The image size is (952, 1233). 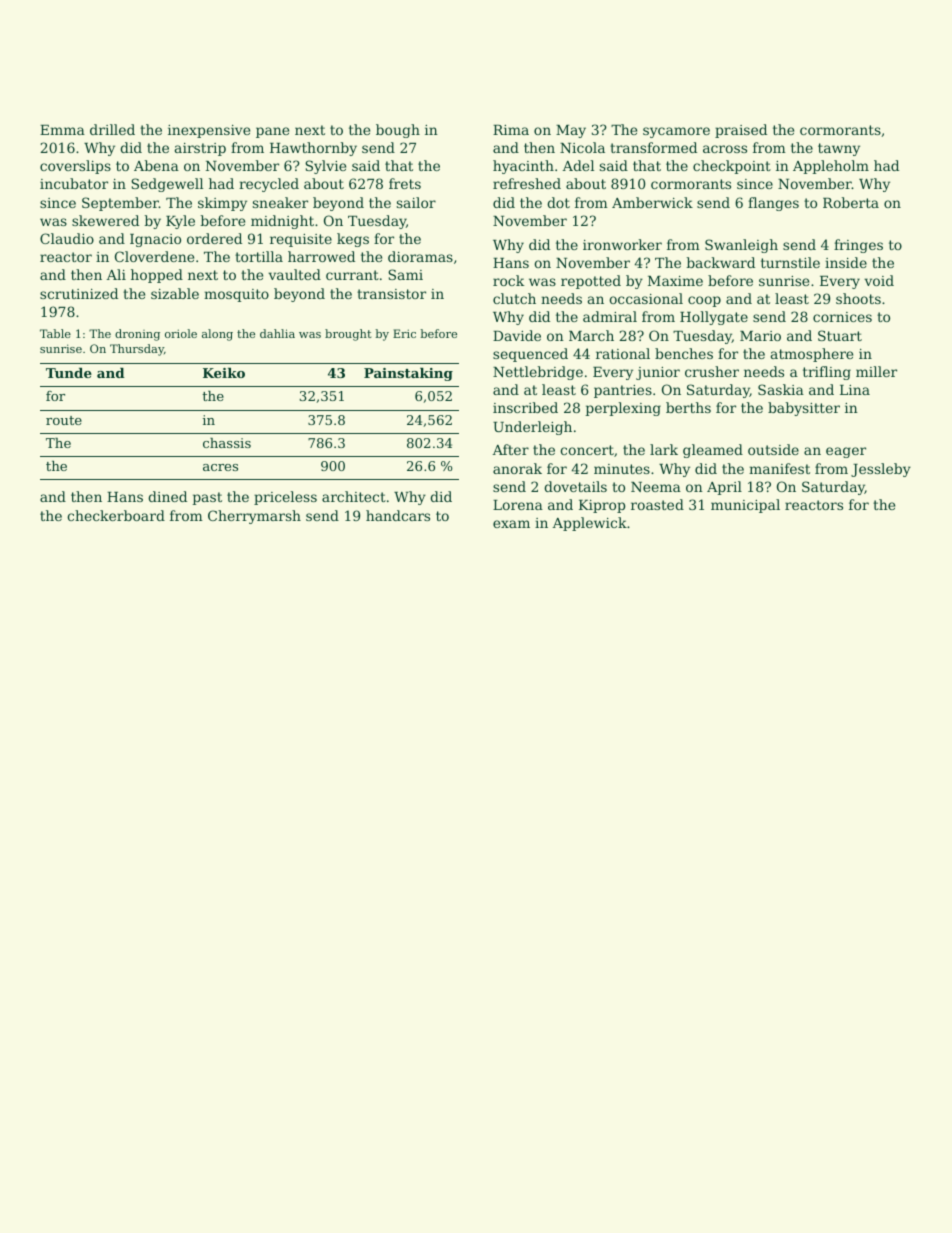 I want to click on perplexing, so click(x=623, y=409).
